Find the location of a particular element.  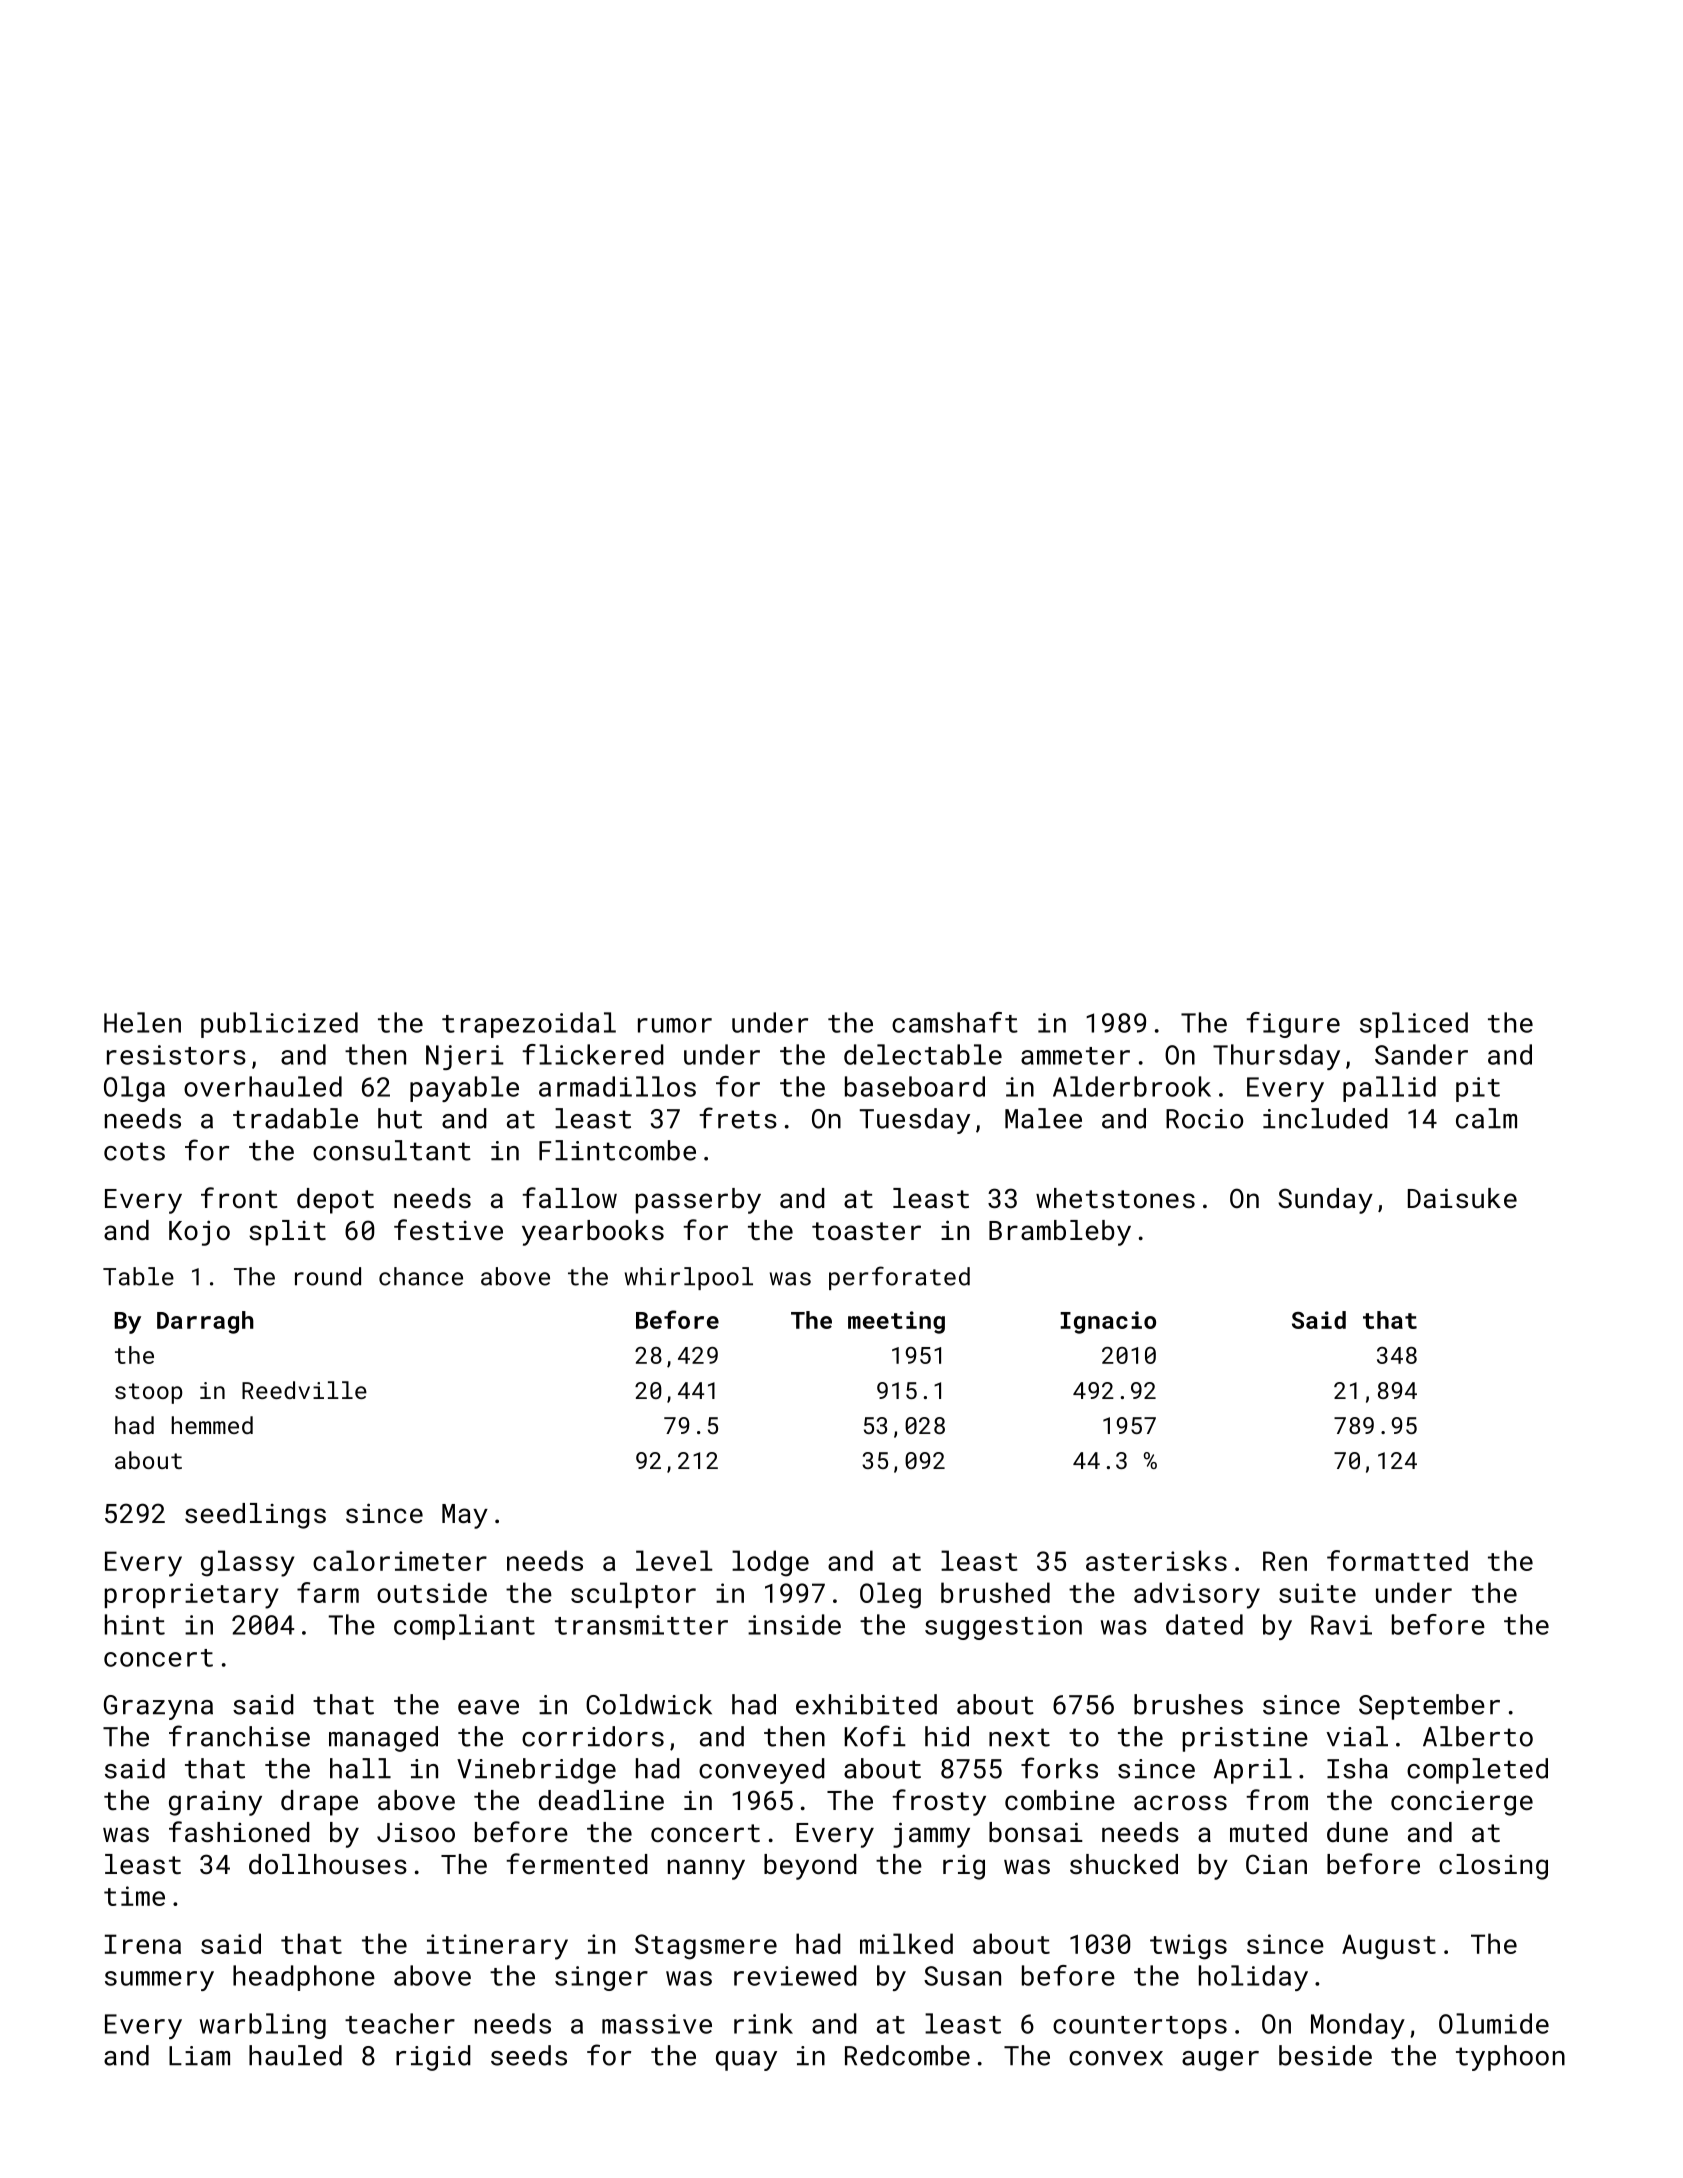

Cian is located at coordinates (1276, 1864).
